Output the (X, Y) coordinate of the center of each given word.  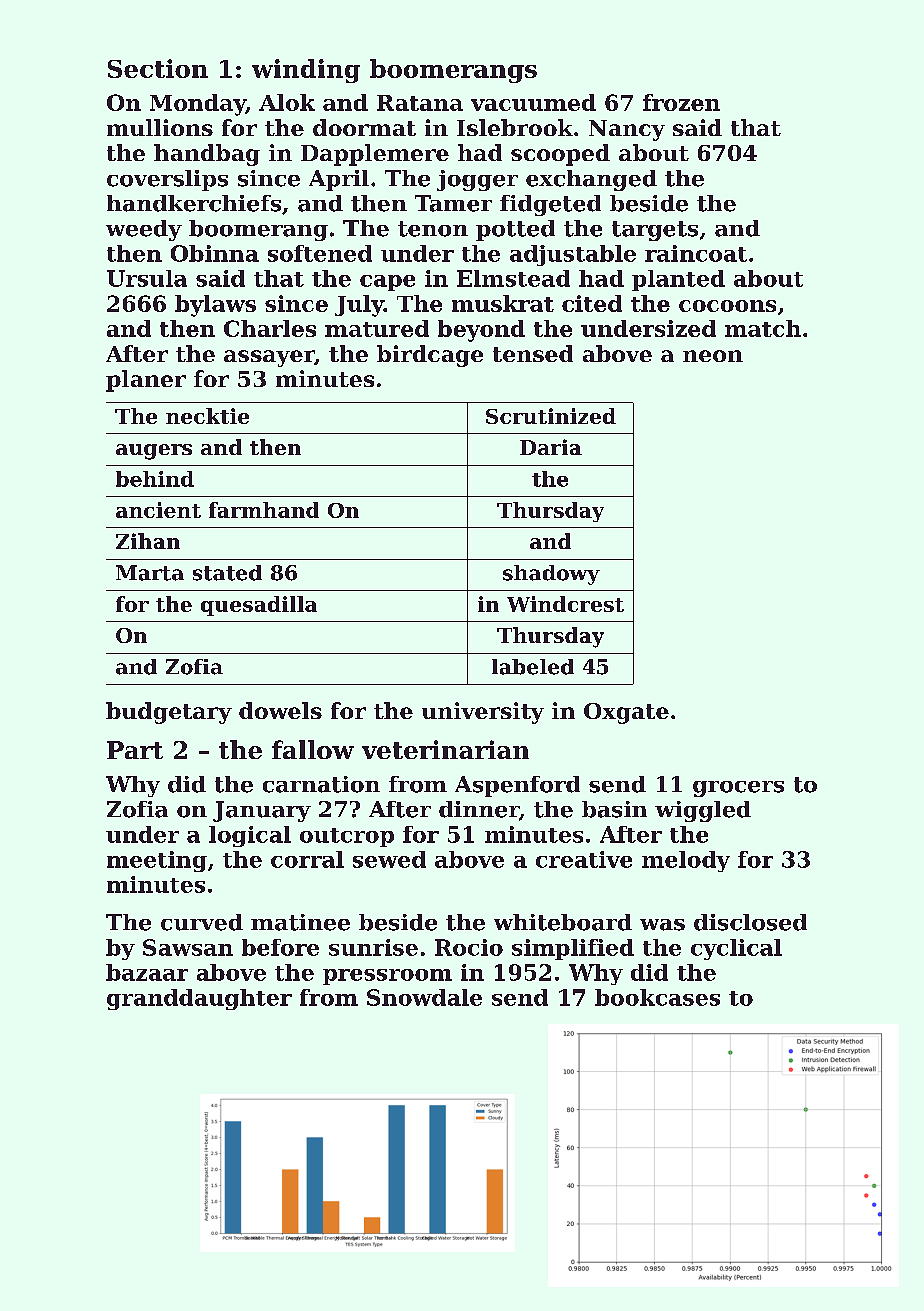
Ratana (420, 103)
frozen (681, 102)
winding (306, 71)
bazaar (147, 972)
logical (250, 836)
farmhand (264, 510)
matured (377, 328)
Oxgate (626, 713)
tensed (533, 353)
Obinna (215, 253)
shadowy (551, 575)
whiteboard (563, 922)
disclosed (750, 922)
